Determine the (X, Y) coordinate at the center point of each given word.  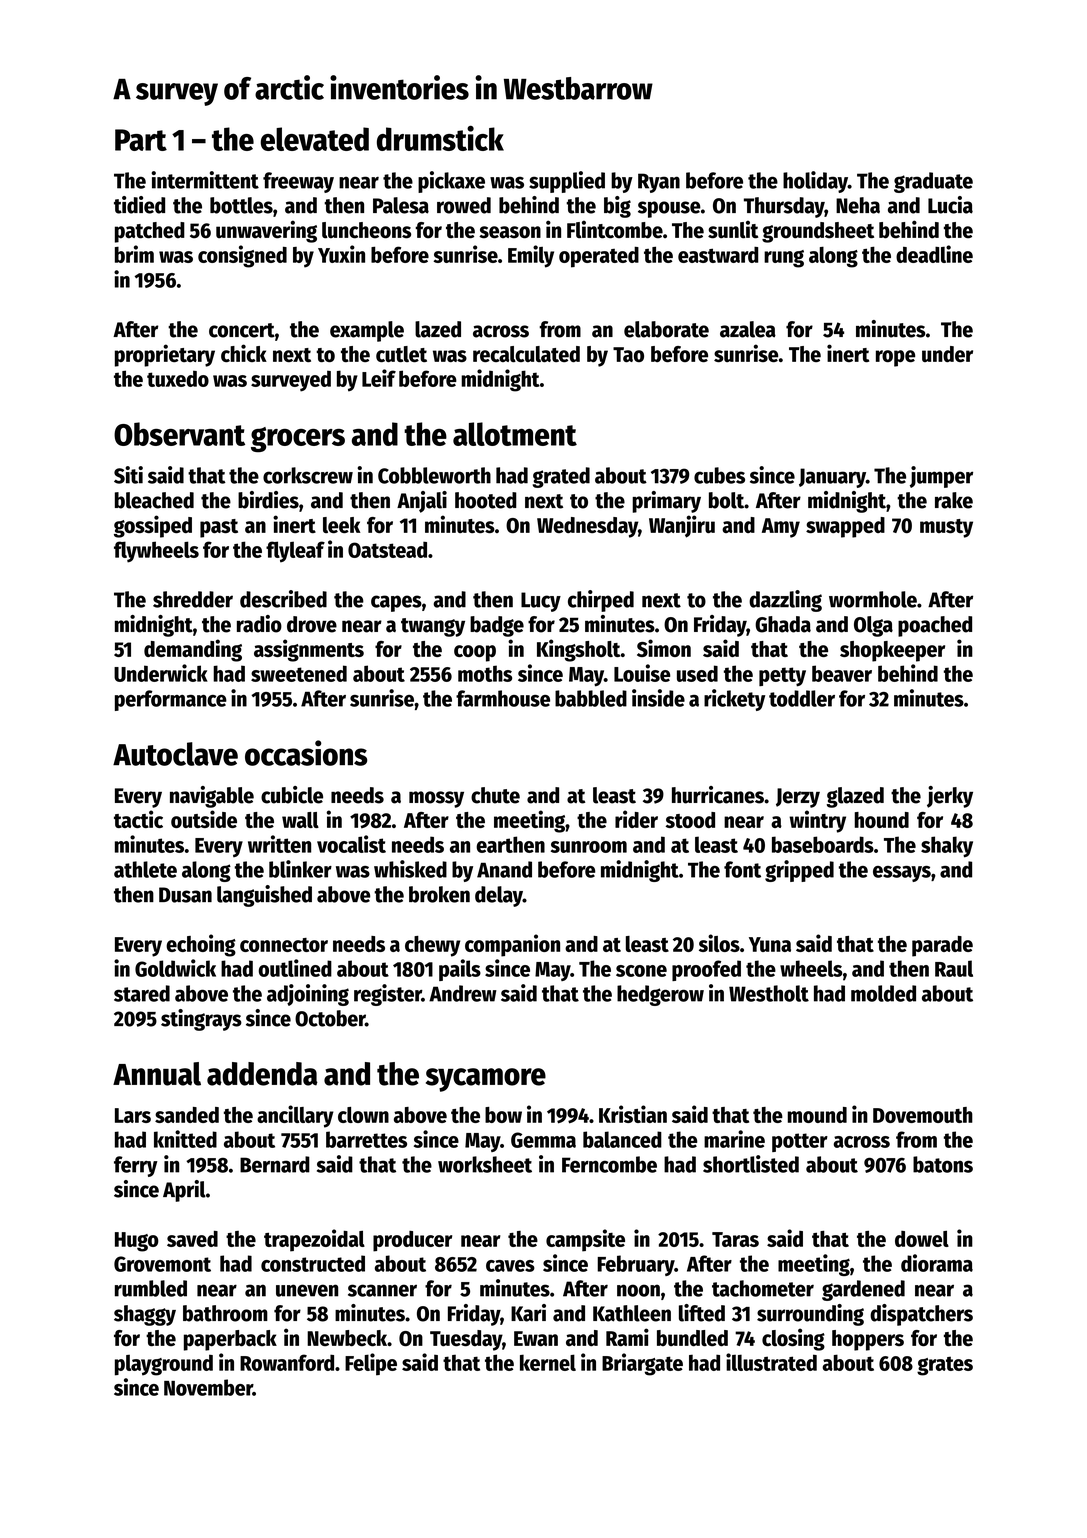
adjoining (308, 995)
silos (719, 943)
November (208, 1387)
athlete (145, 869)
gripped (799, 871)
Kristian (633, 1114)
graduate (933, 182)
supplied (567, 182)
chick (244, 353)
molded (883, 993)
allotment (515, 434)
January (832, 478)
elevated (314, 139)
